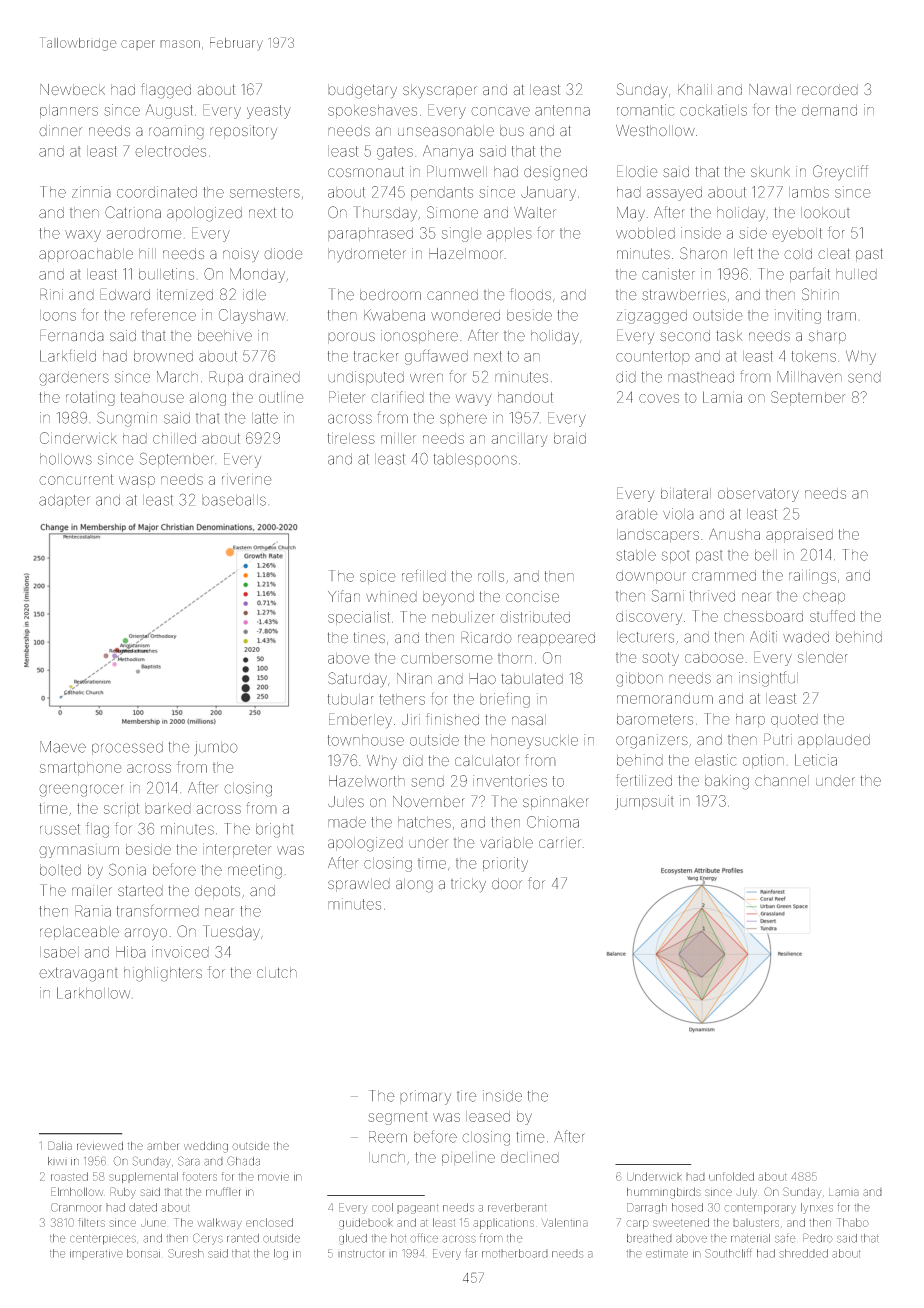  What do you see at coordinates (72, 90) in the document?
I see `Newbeck` at bounding box center [72, 90].
